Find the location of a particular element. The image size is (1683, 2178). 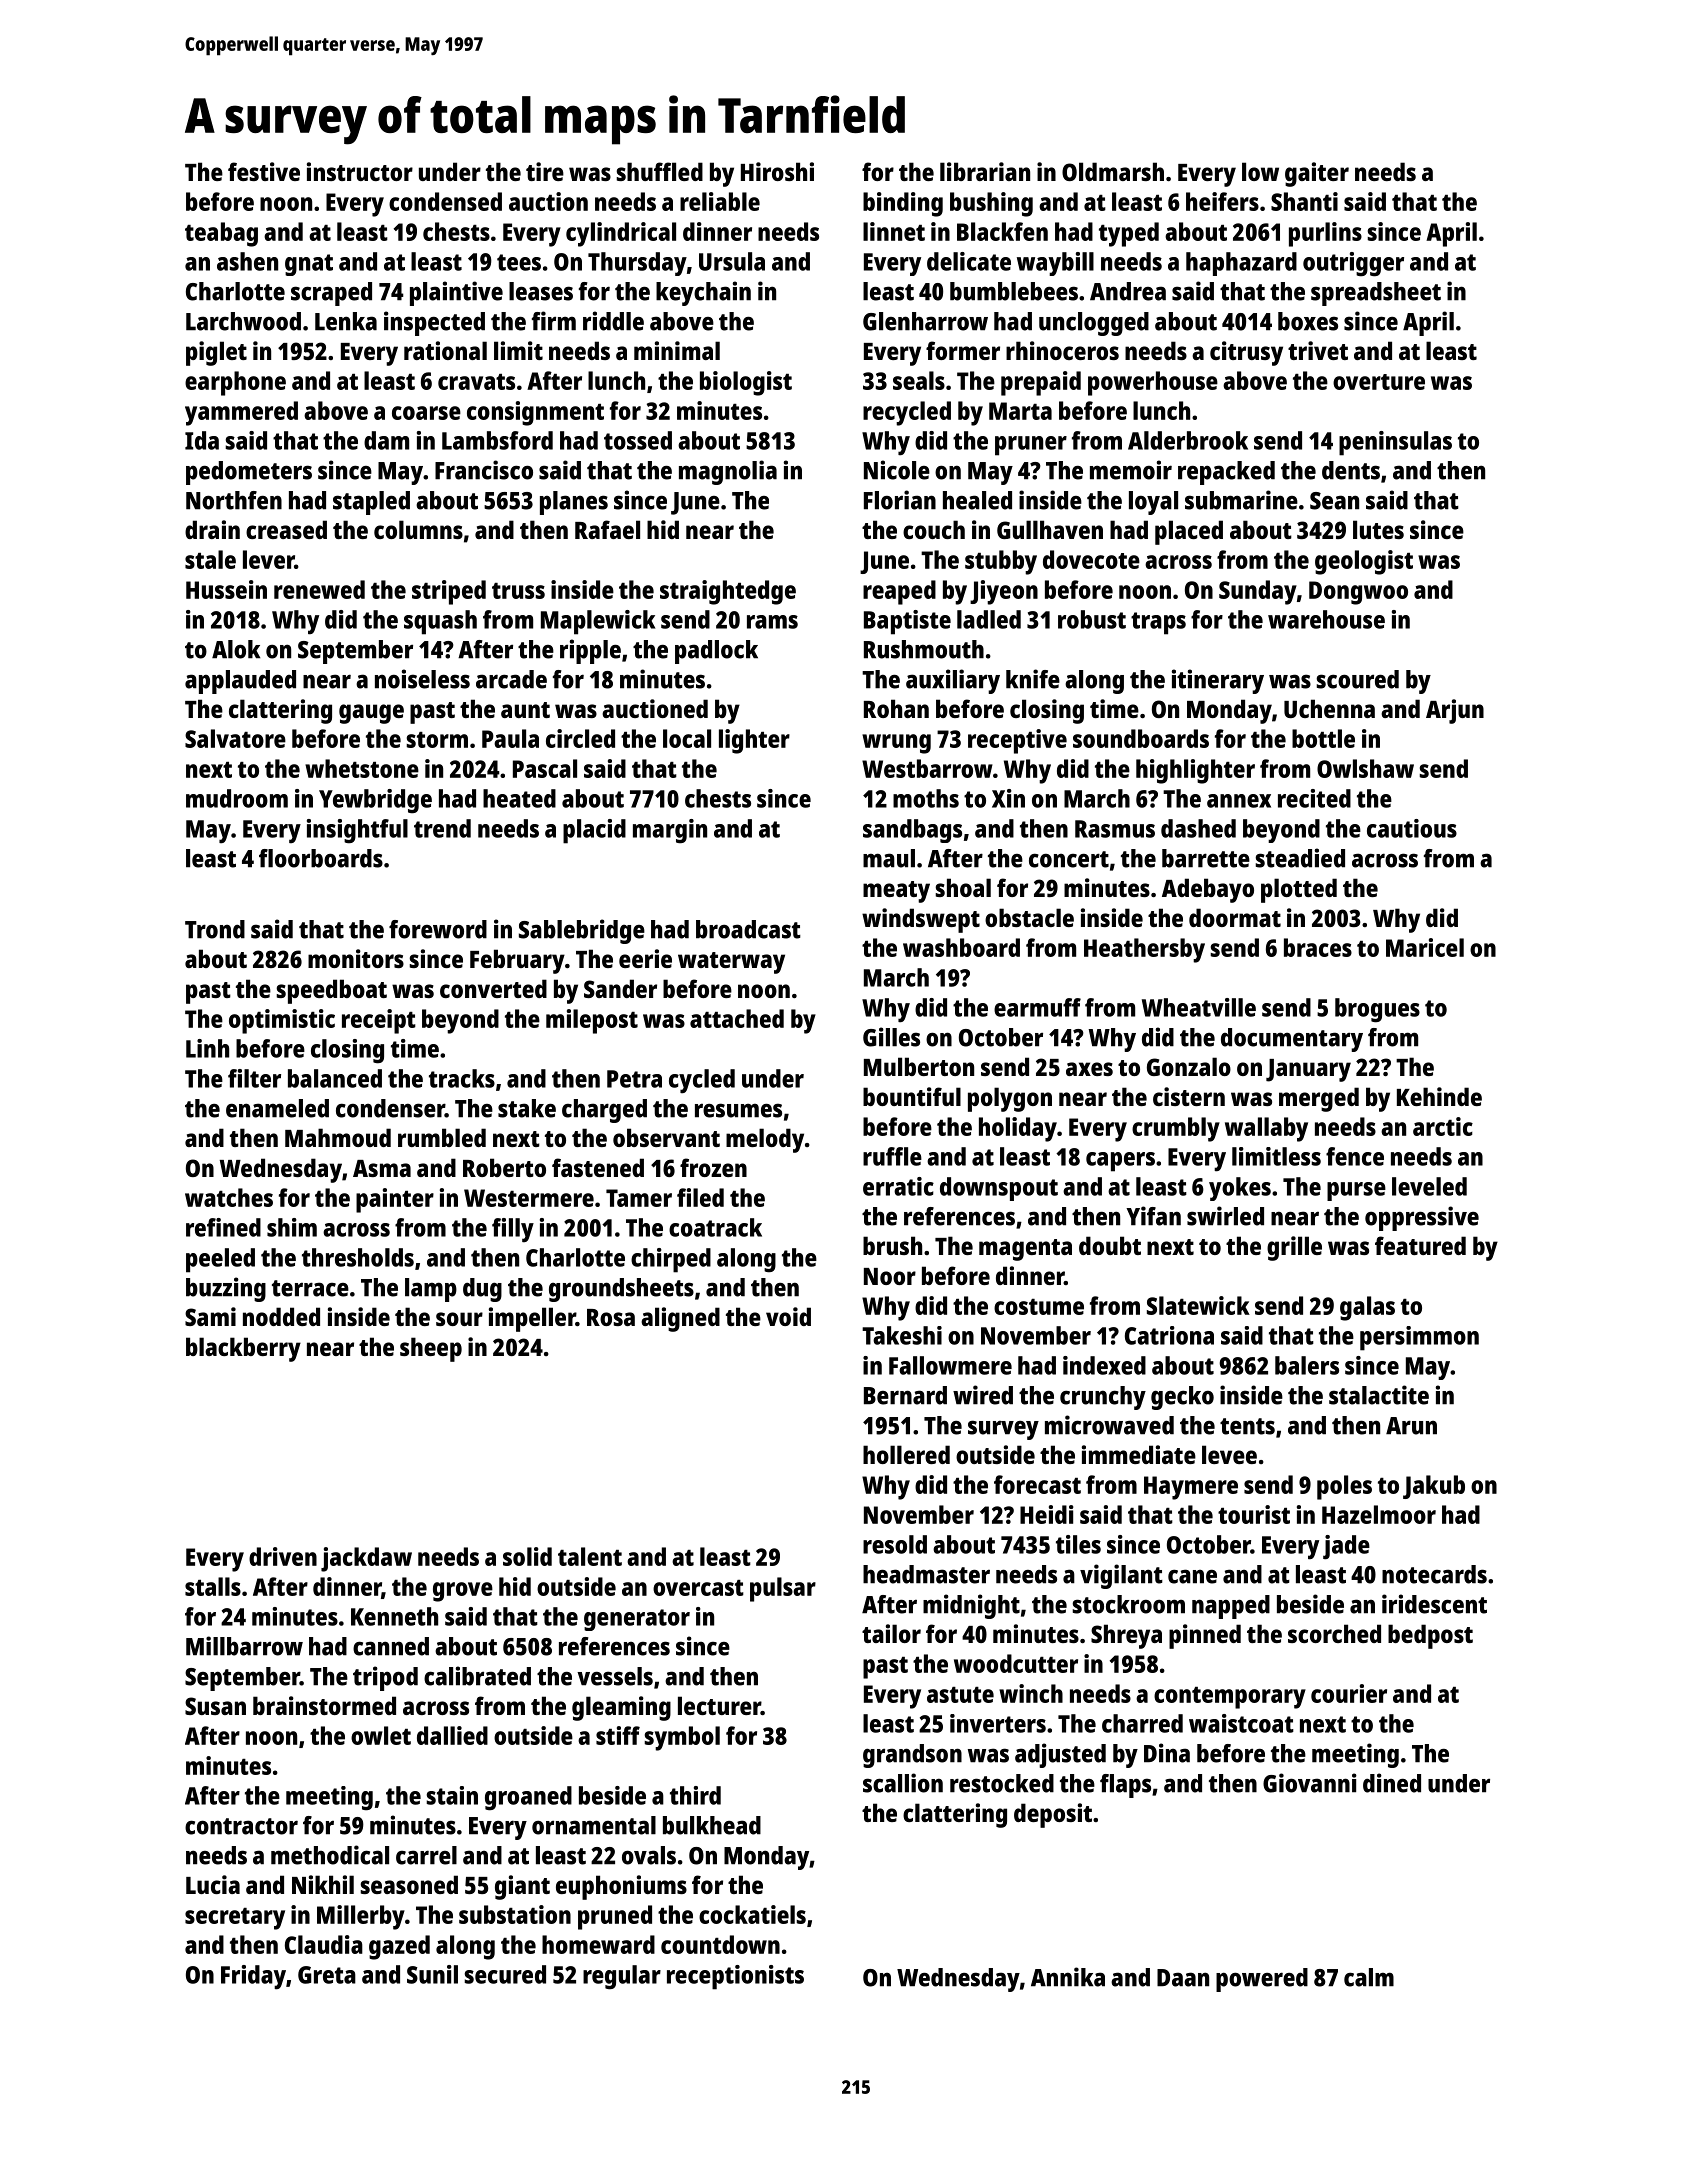

condensed is located at coordinates (445, 201).
